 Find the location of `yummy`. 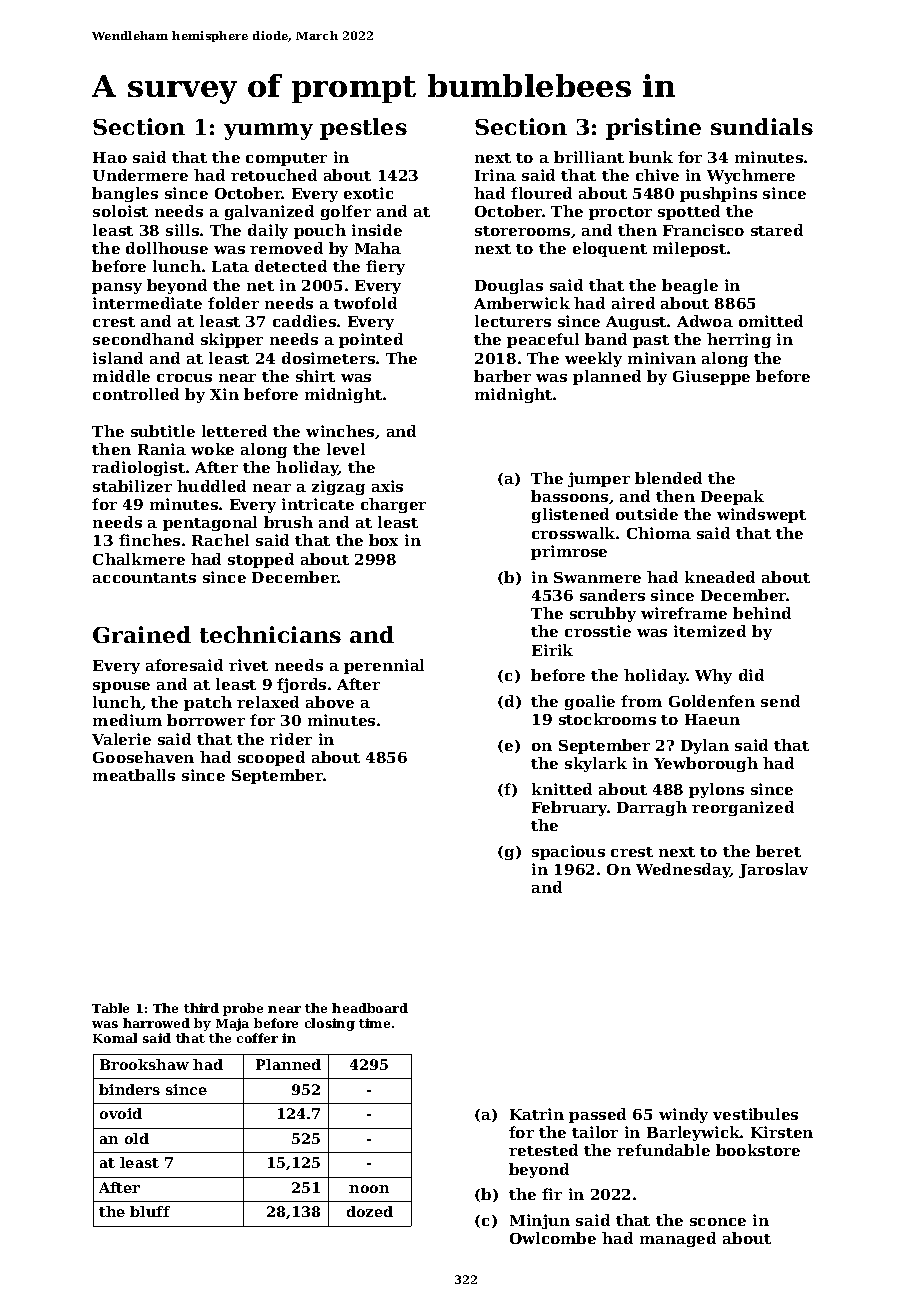

yummy is located at coordinates (268, 131).
